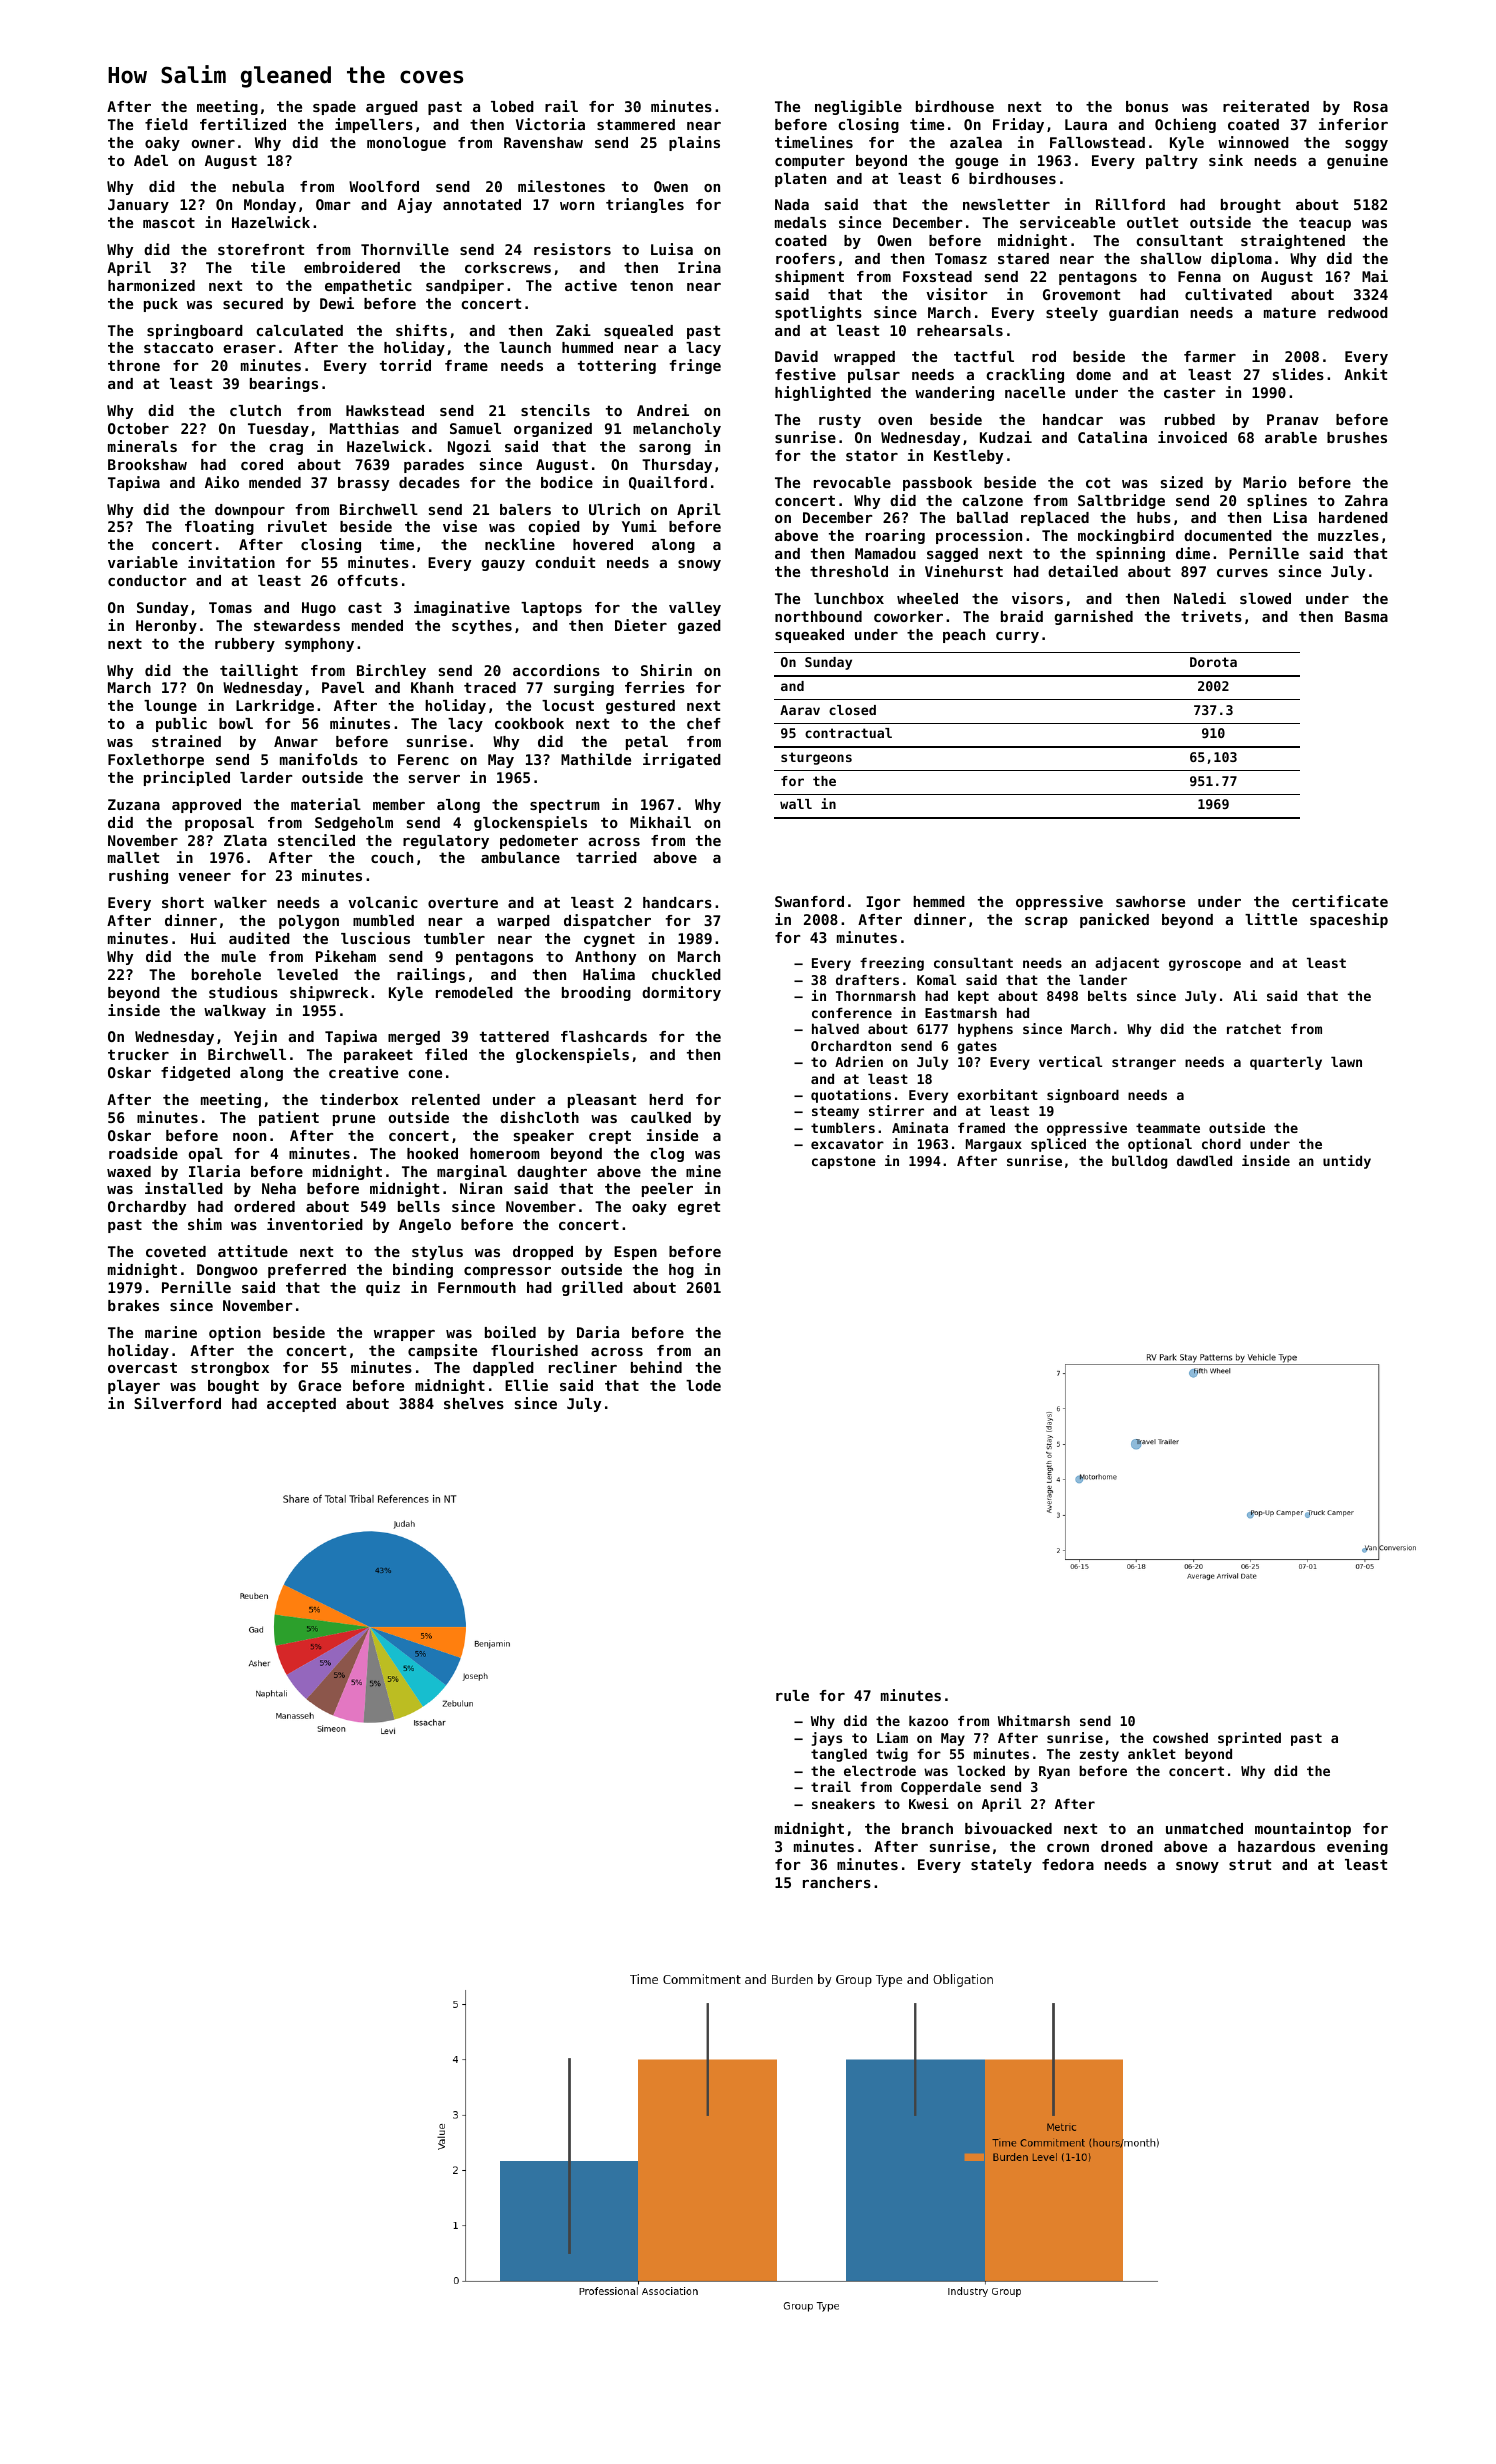 The width and height of the page is (1496, 2464). Describe the element at coordinates (928, 1720) in the page. I see `kazoo` at that location.
